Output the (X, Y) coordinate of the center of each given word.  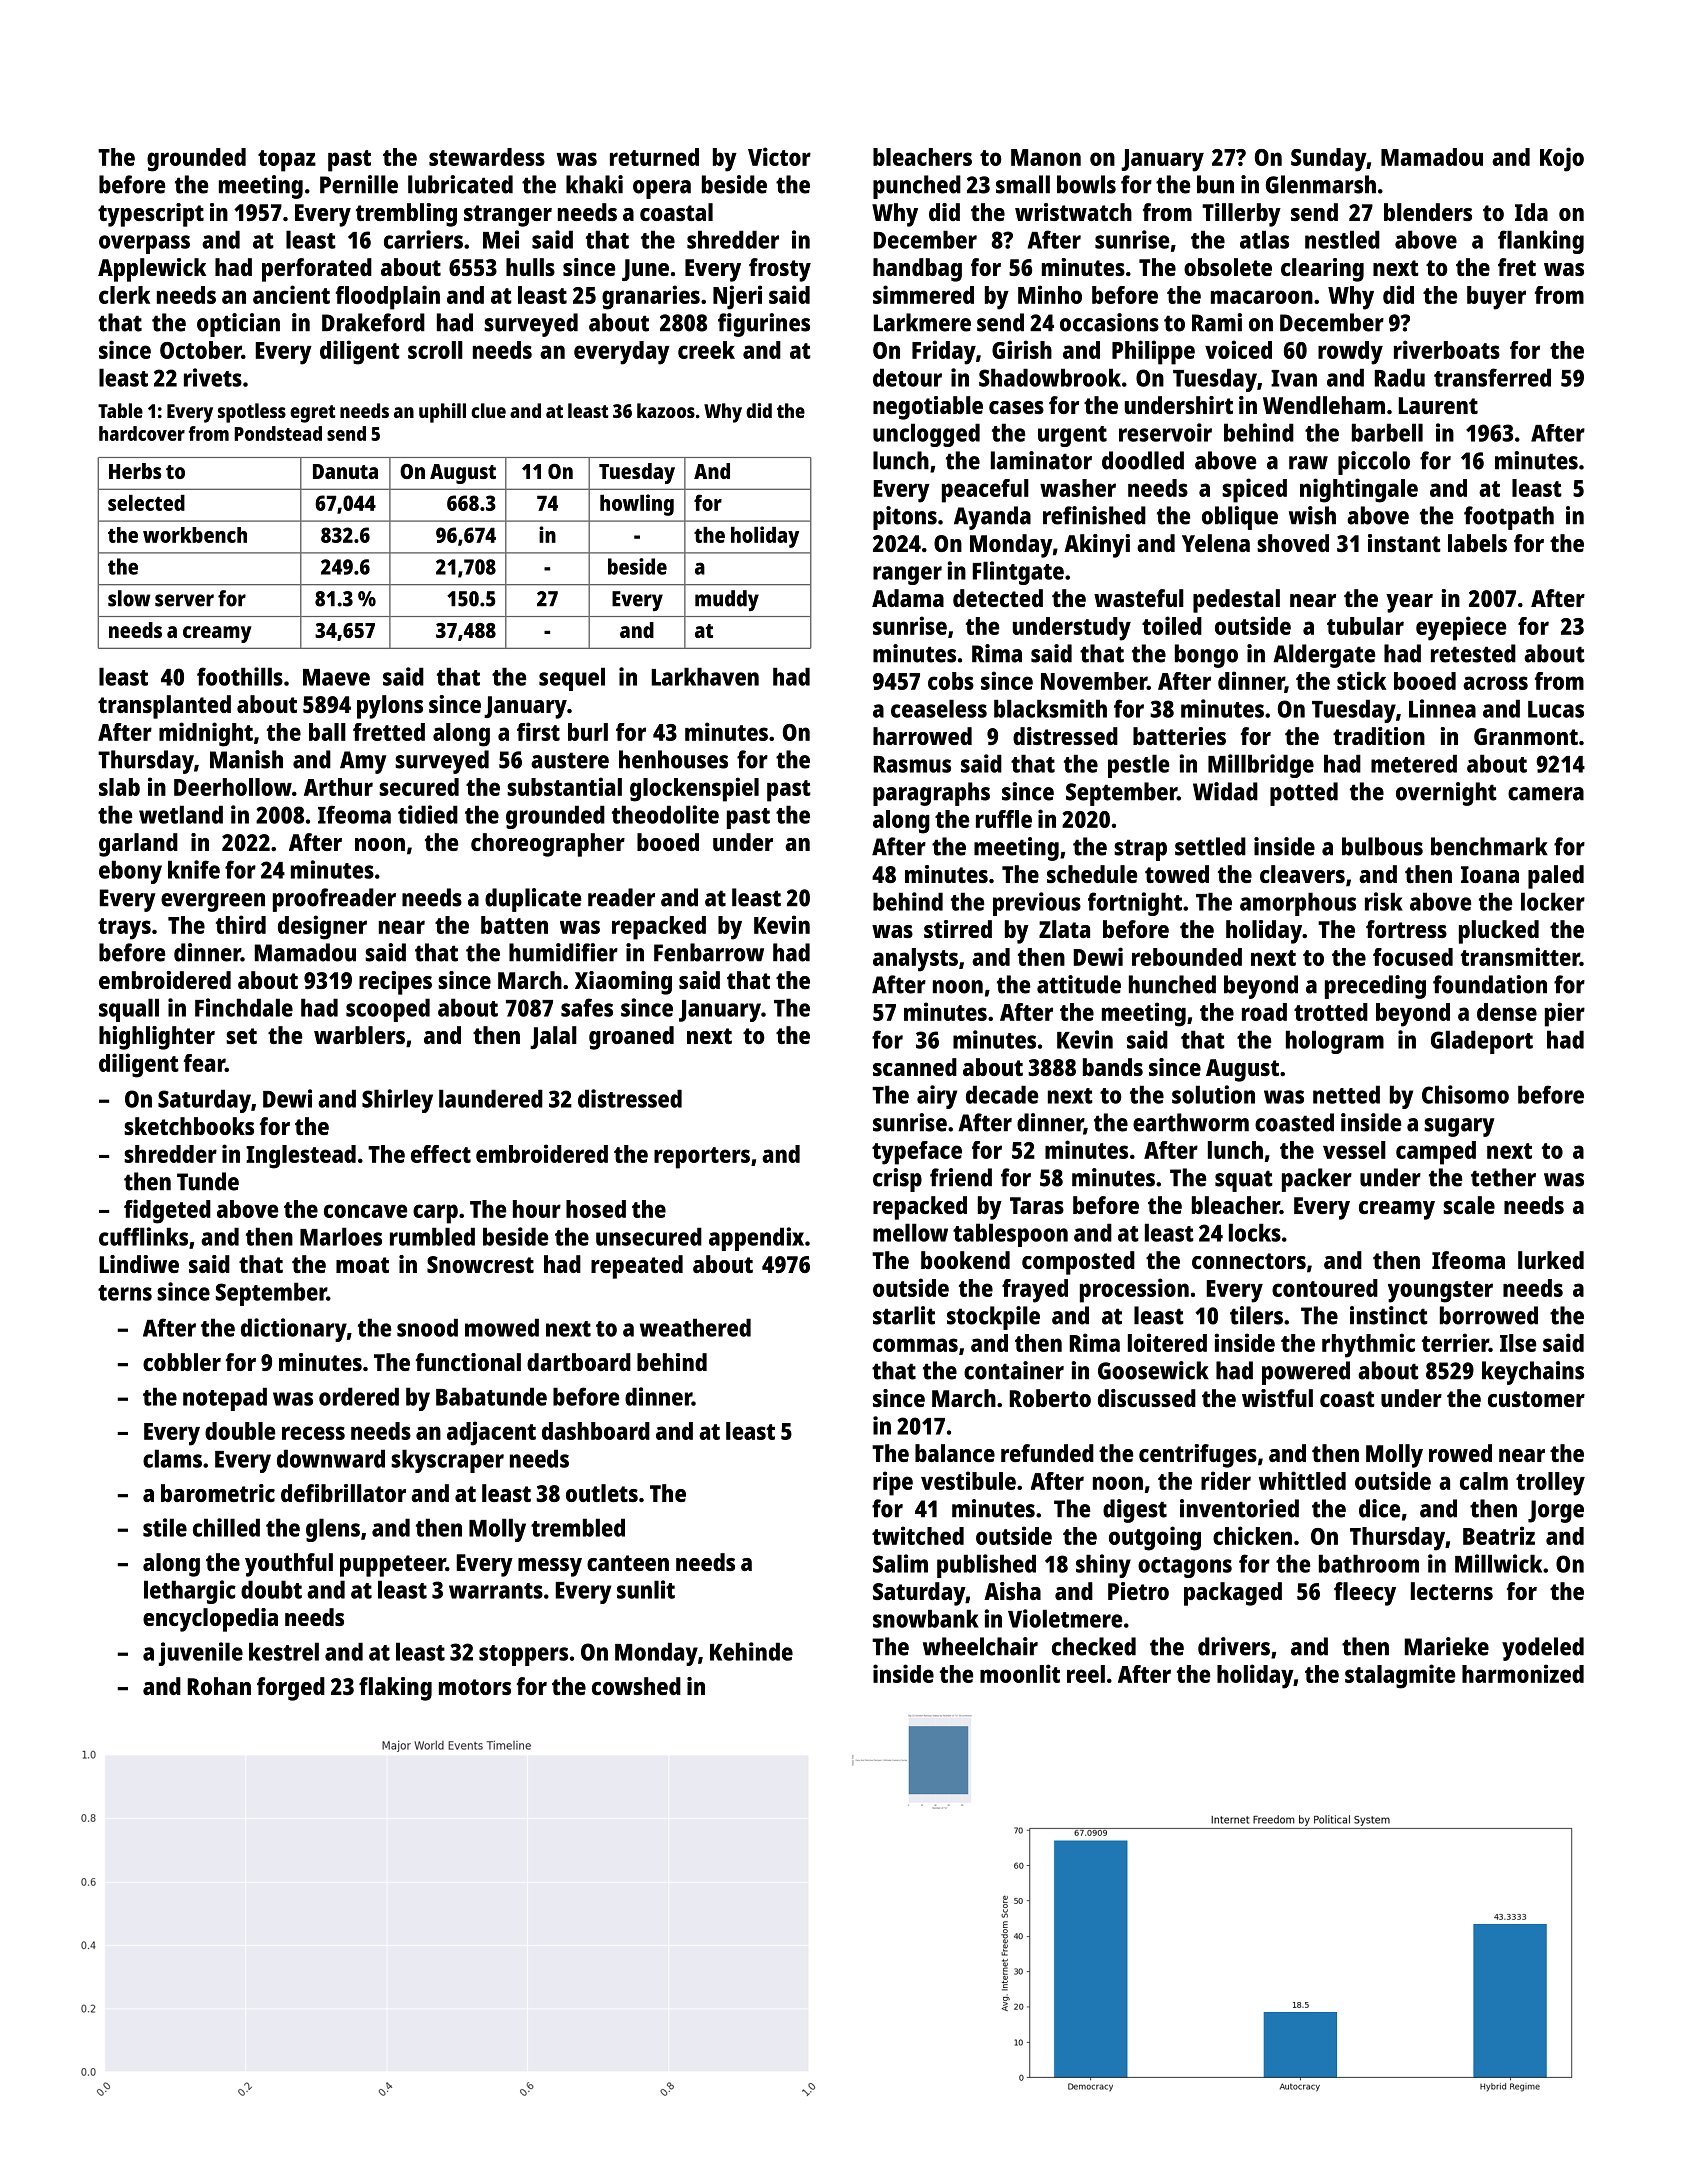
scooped (388, 1010)
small (1023, 184)
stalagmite (1400, 1676)
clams (172, 1458)
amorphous (1298, 904)
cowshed (636, 1686)
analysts (915, 960)
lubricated (460, 184)
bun (1215, 184)
